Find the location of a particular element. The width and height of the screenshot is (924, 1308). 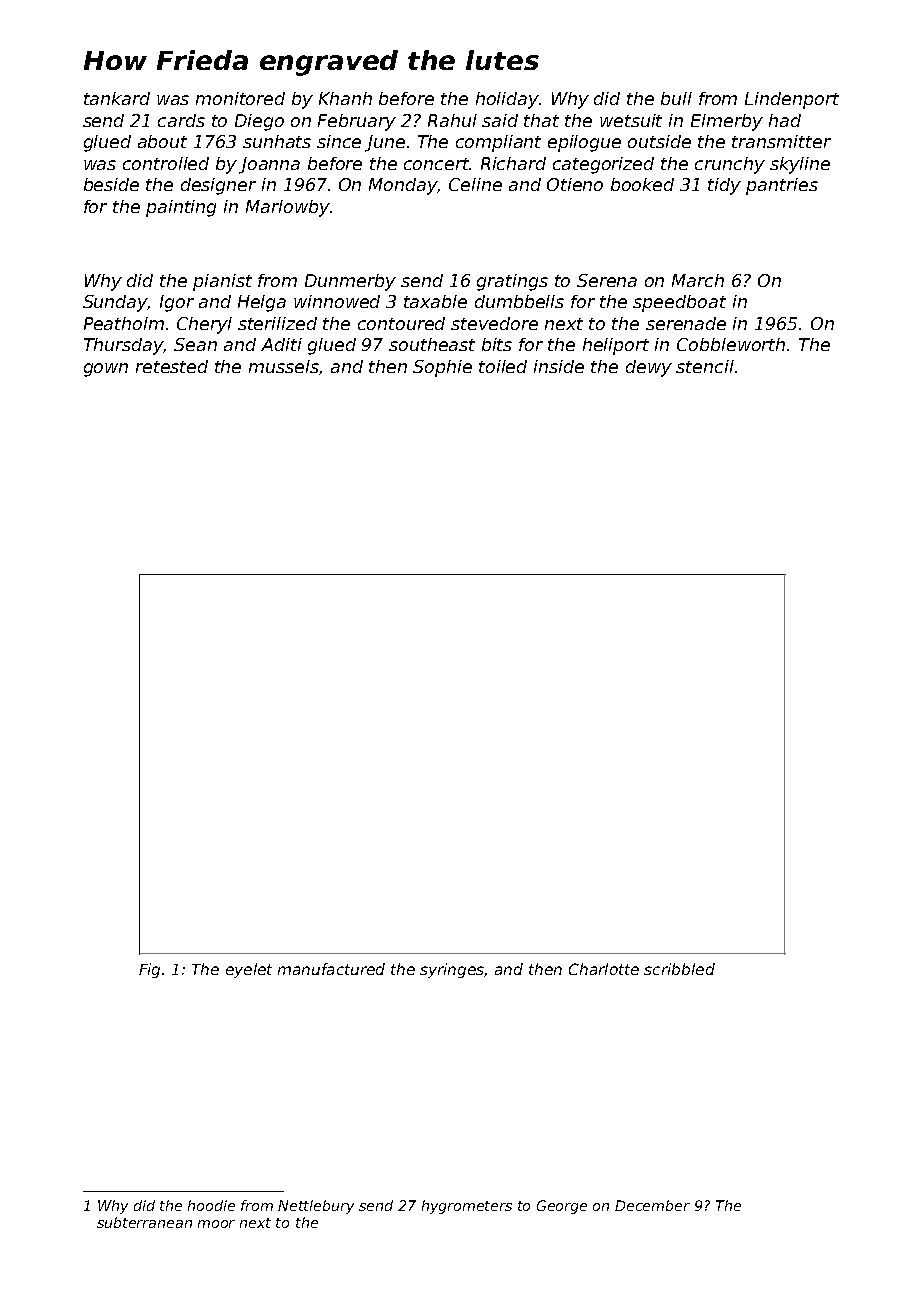

Fig is located at coordinates (149, 970).
